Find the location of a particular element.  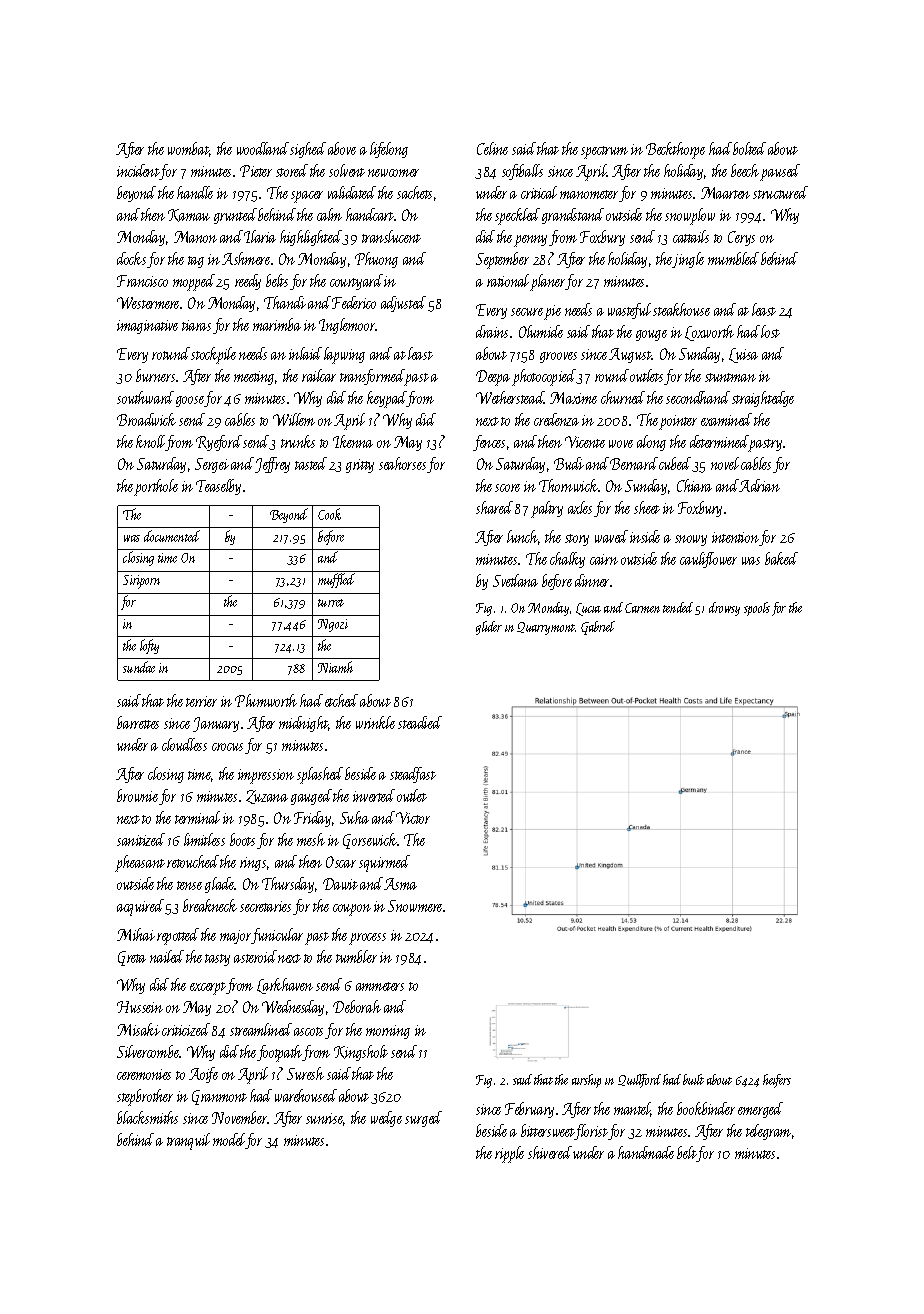

steadfast is located at coordinates (413, 775).
